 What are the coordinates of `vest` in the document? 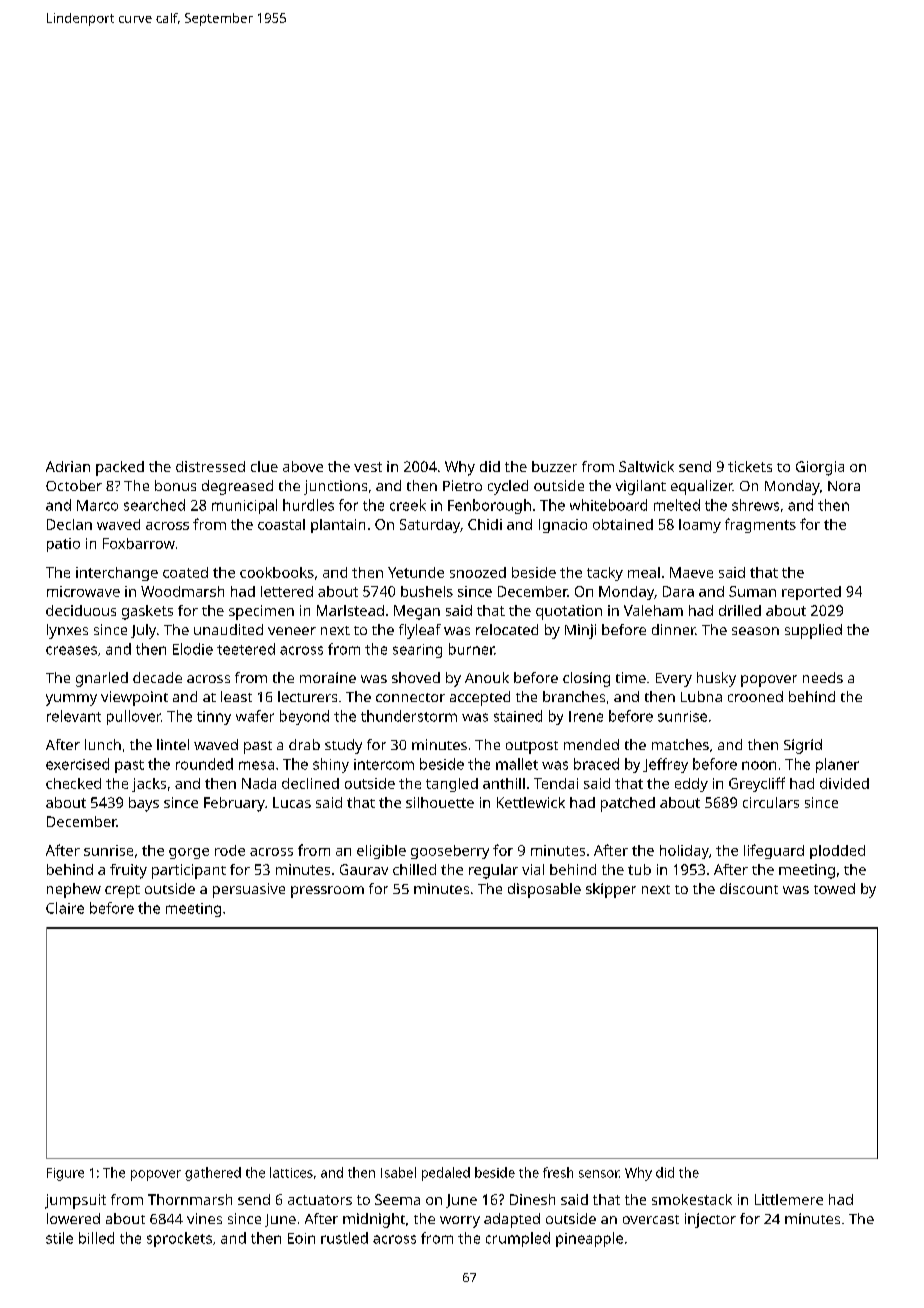 It's located at (368, 467).
